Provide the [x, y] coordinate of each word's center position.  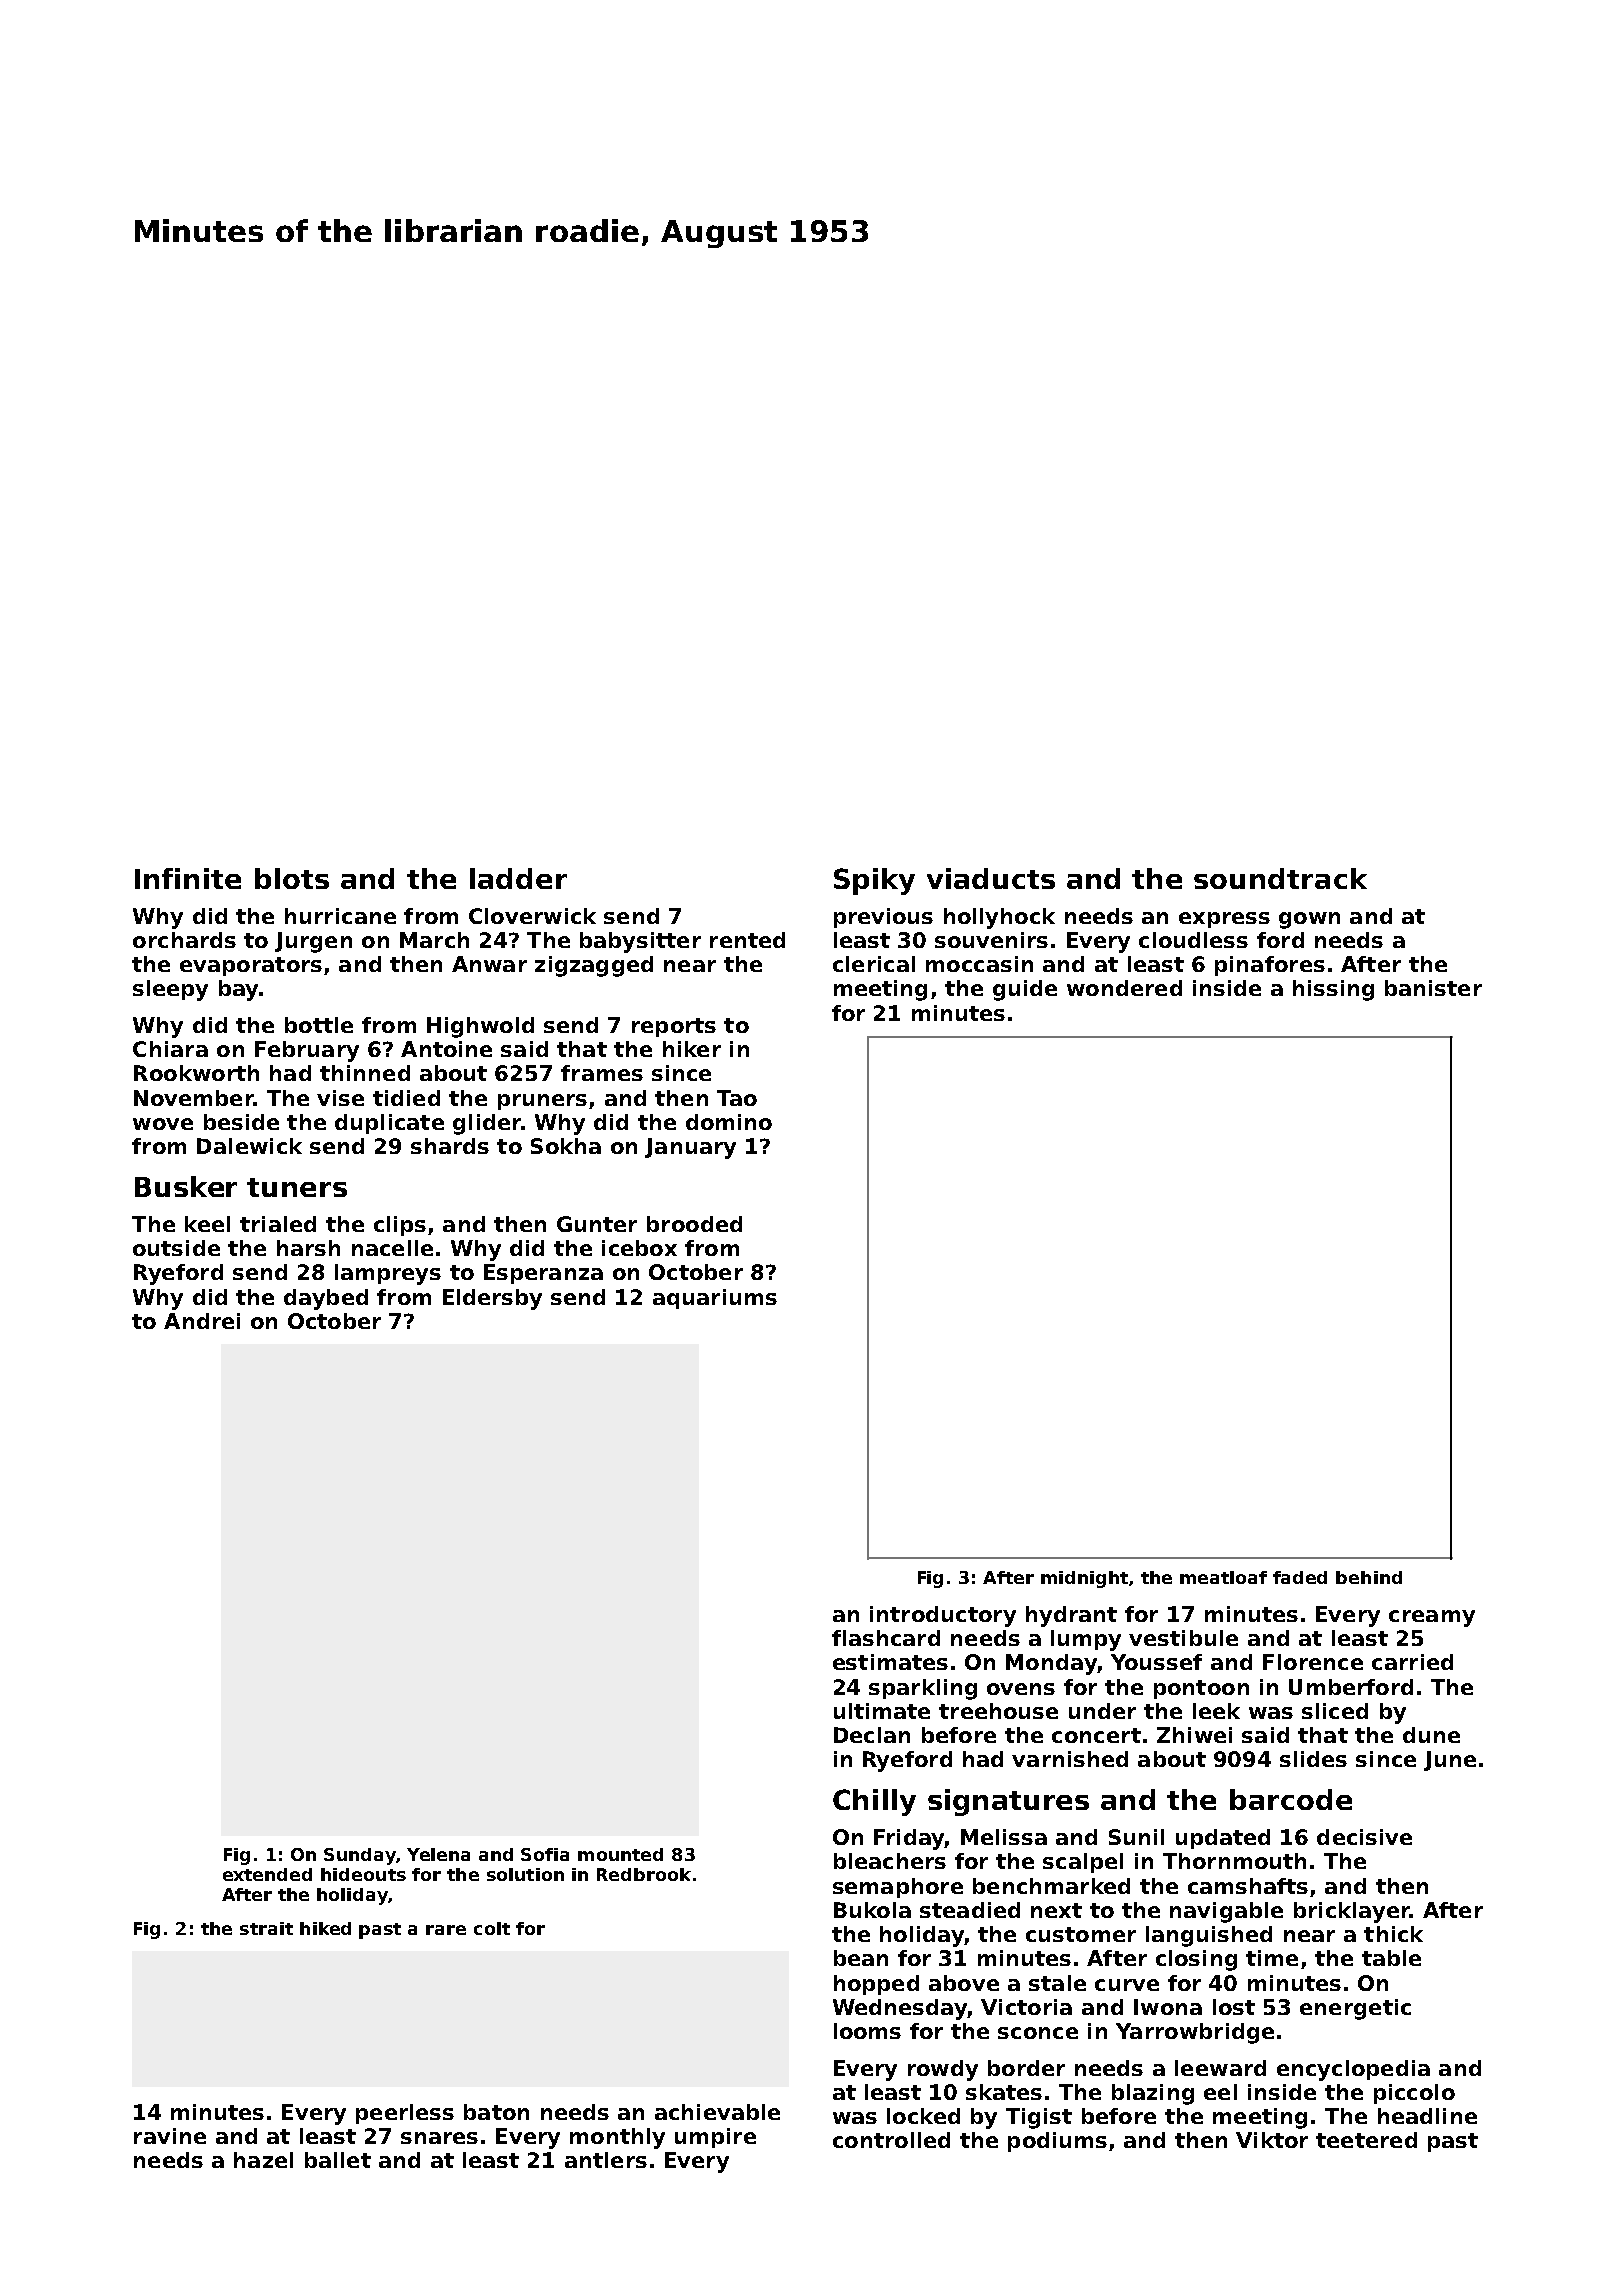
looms [867, 2031]
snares [439, 2138]
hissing [1333, 990]
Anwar [489, 964]
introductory [943, 1616]
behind [1369, 1577]
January [690, 1148]
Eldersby [492, 1299]
